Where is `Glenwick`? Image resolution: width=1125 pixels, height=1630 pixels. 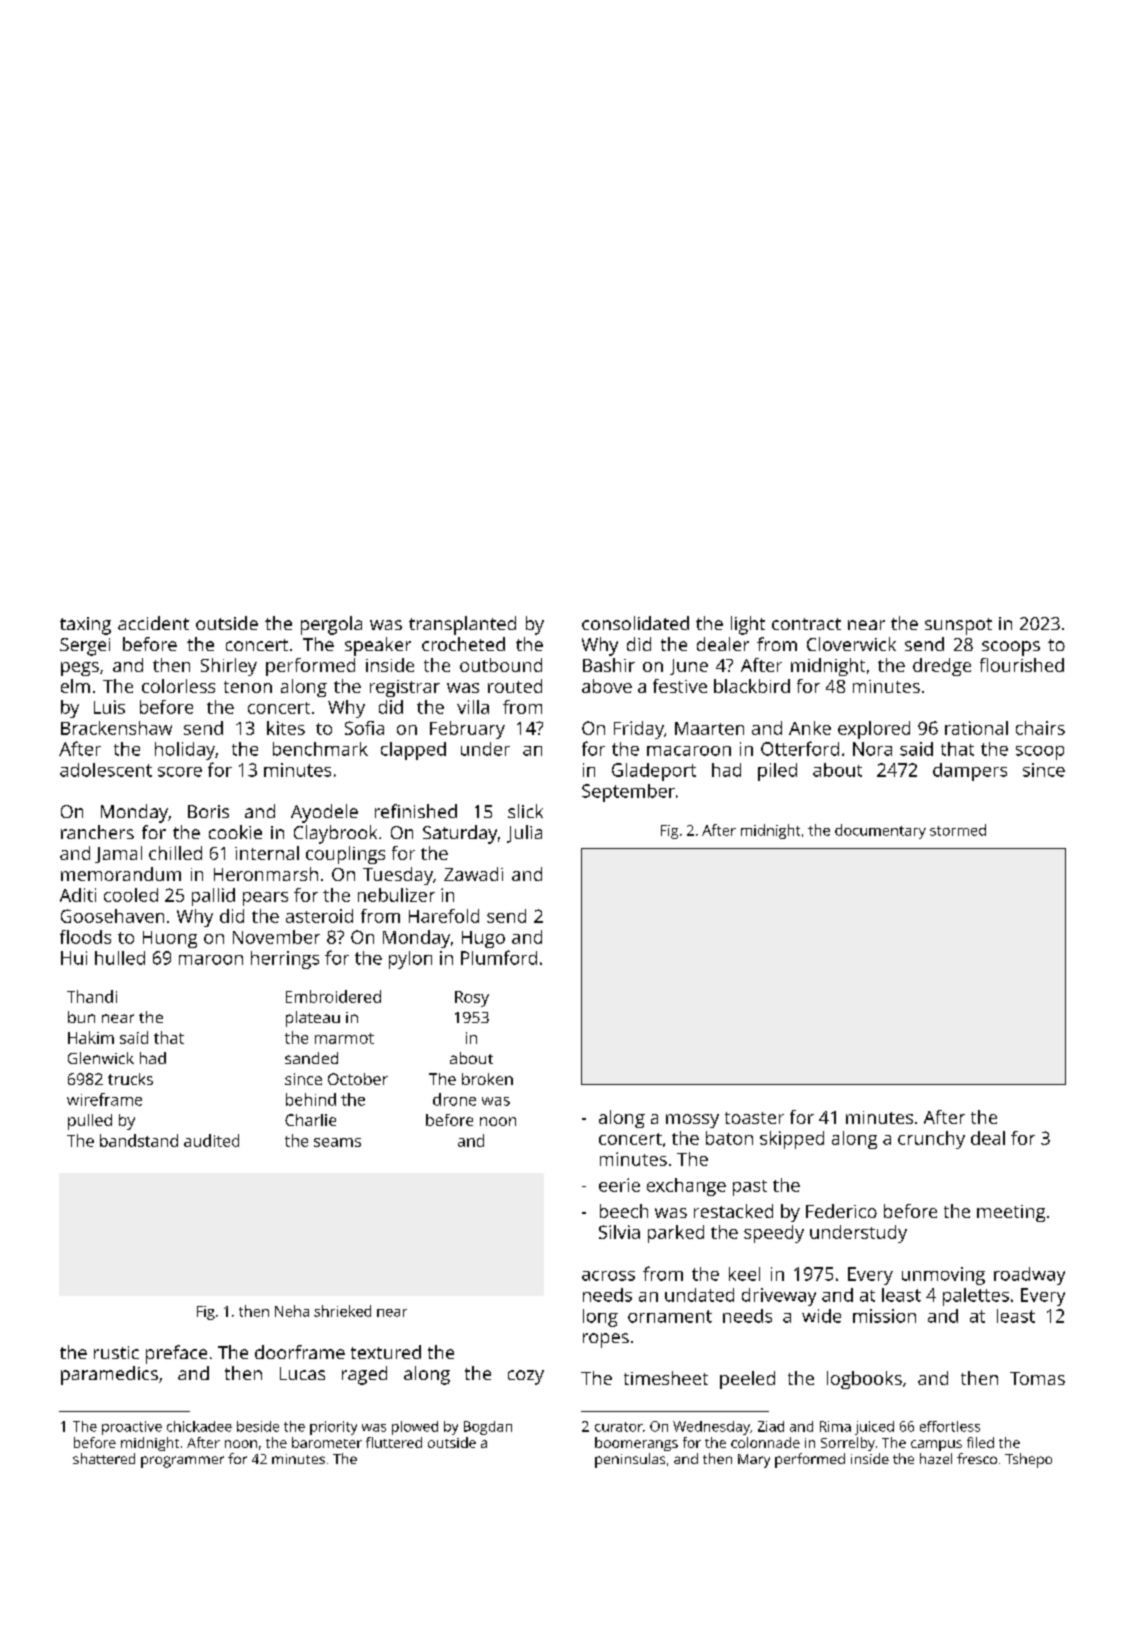 Glenwick is located at coordinates (101, 1058).
